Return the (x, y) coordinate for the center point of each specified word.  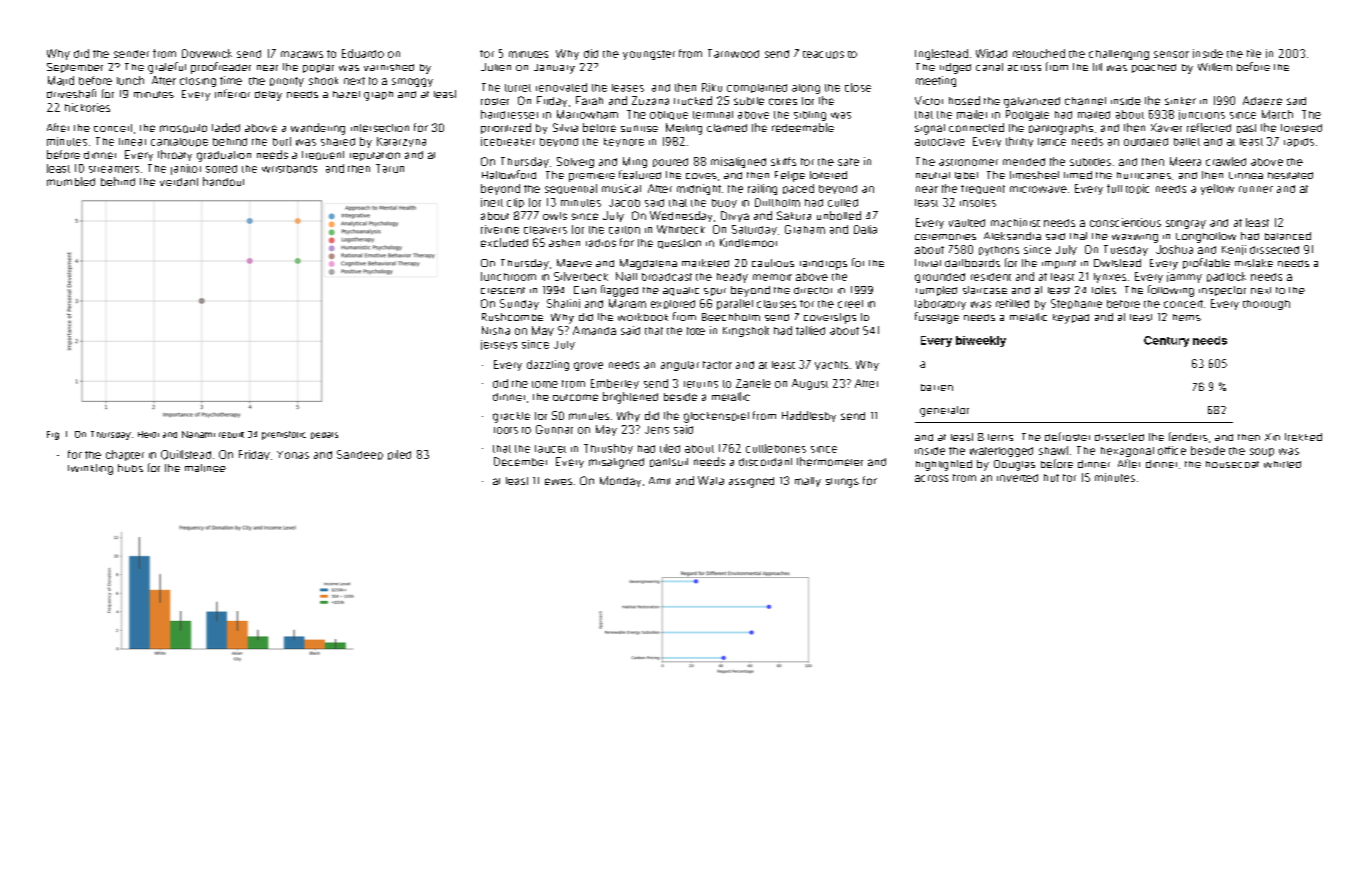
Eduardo (363, 53)
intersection (380, 128)
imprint (1059, 264)
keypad (1071, 319)
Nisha (496, 330)
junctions (1202, 115)
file (1254, 53)
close (858, 87)
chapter (125, 455)
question (679, 244)
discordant (765, 462)
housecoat (1232, 464)
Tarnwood (733, 53)
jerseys (499, 345)
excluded (504, 242)
